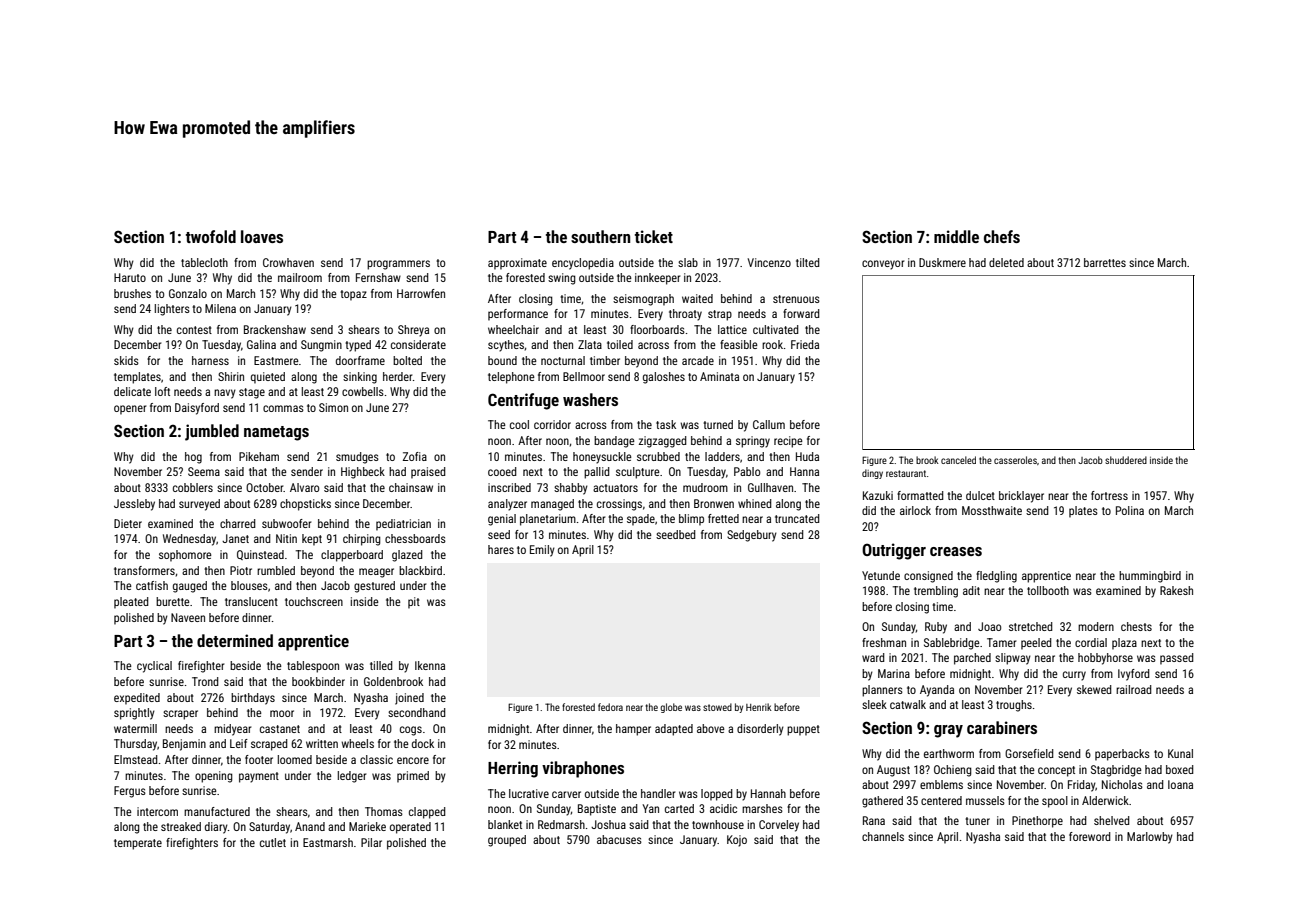 The image size is (1308, 924). Describe the element at coordinates (691, 520) in the screenshot. I see `blimp` at that location.
